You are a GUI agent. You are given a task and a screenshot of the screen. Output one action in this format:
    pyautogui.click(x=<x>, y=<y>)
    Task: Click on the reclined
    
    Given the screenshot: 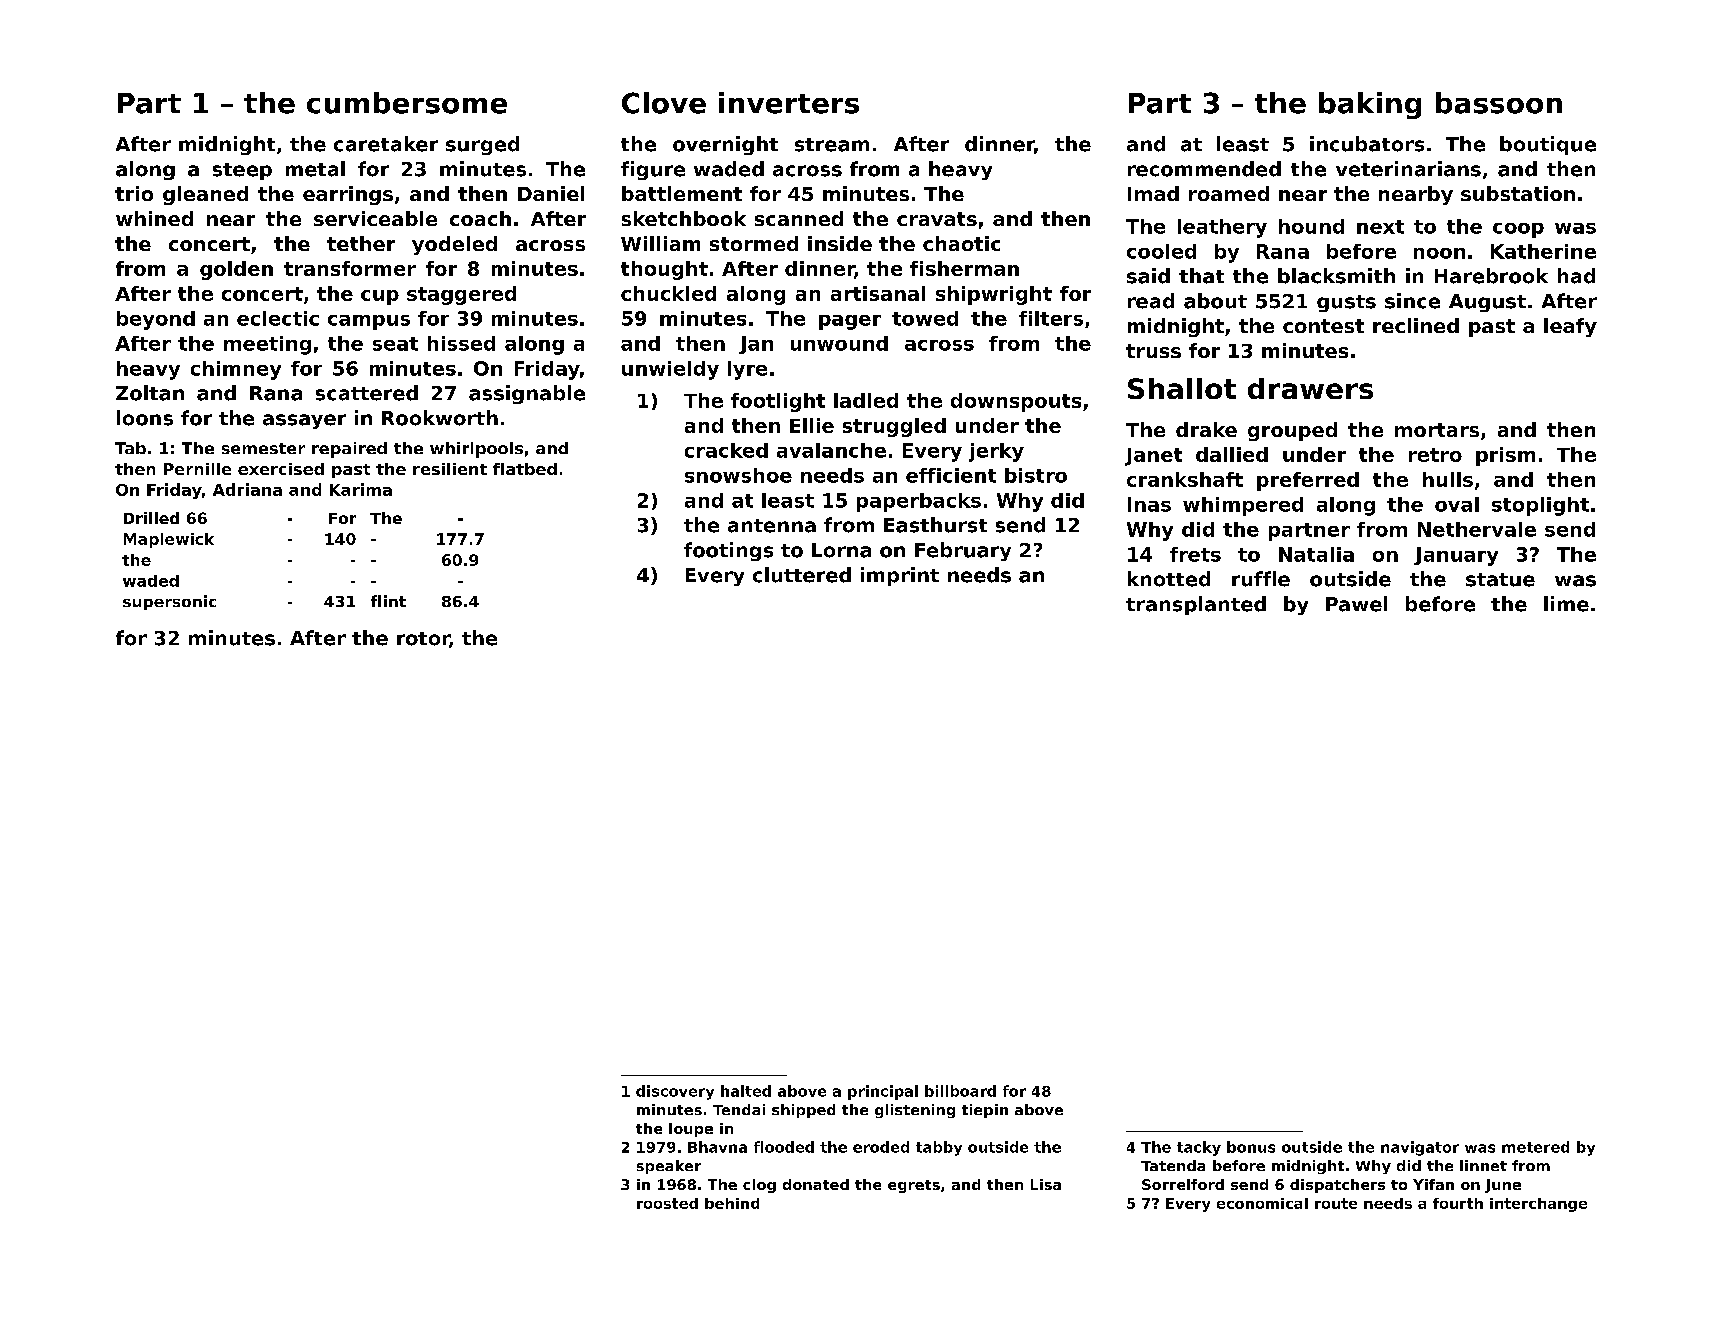 What is the action you would take?
    pyautogui.click(x=1416, y=325)
